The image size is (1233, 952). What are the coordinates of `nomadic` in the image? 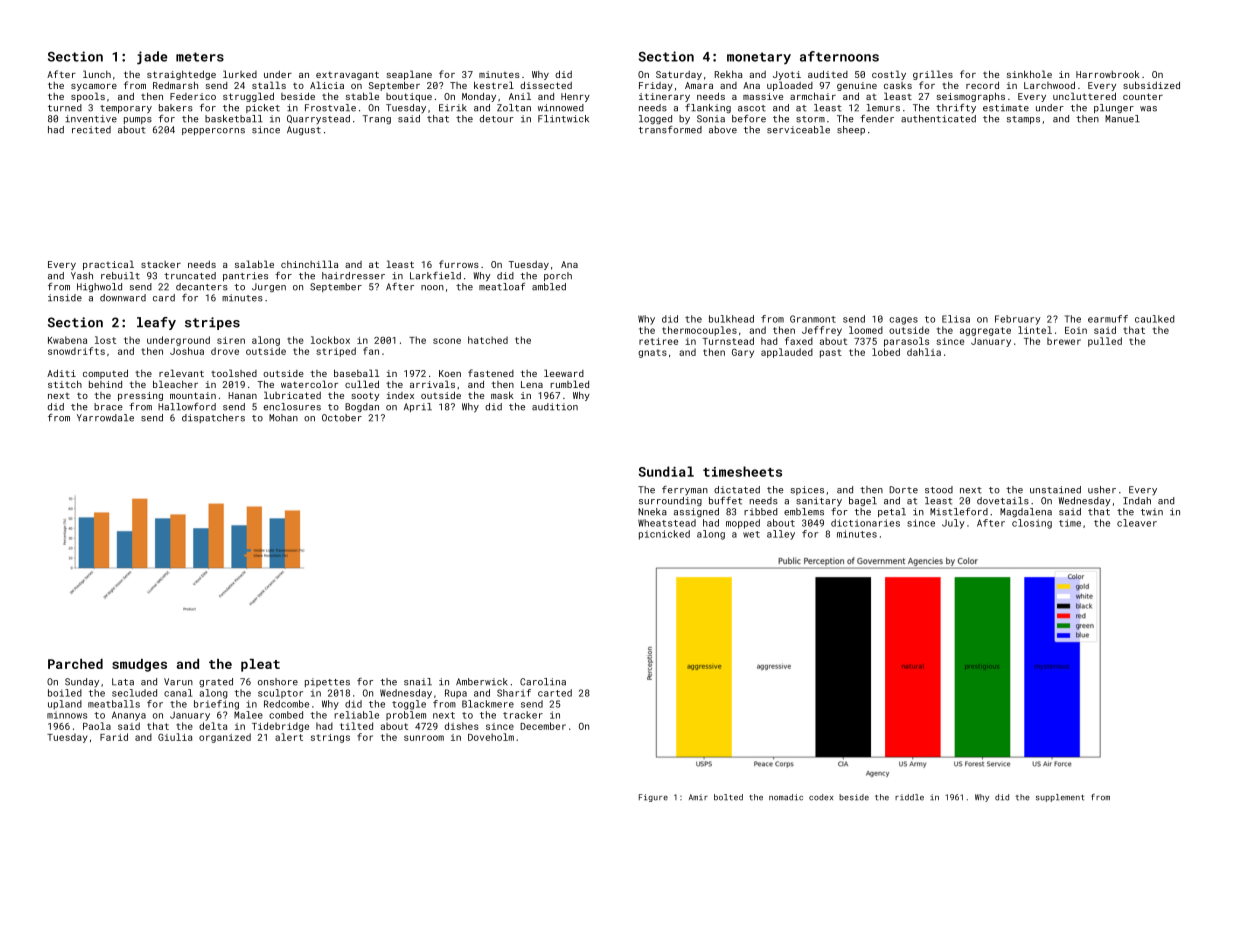 It's located at (786, 797).
